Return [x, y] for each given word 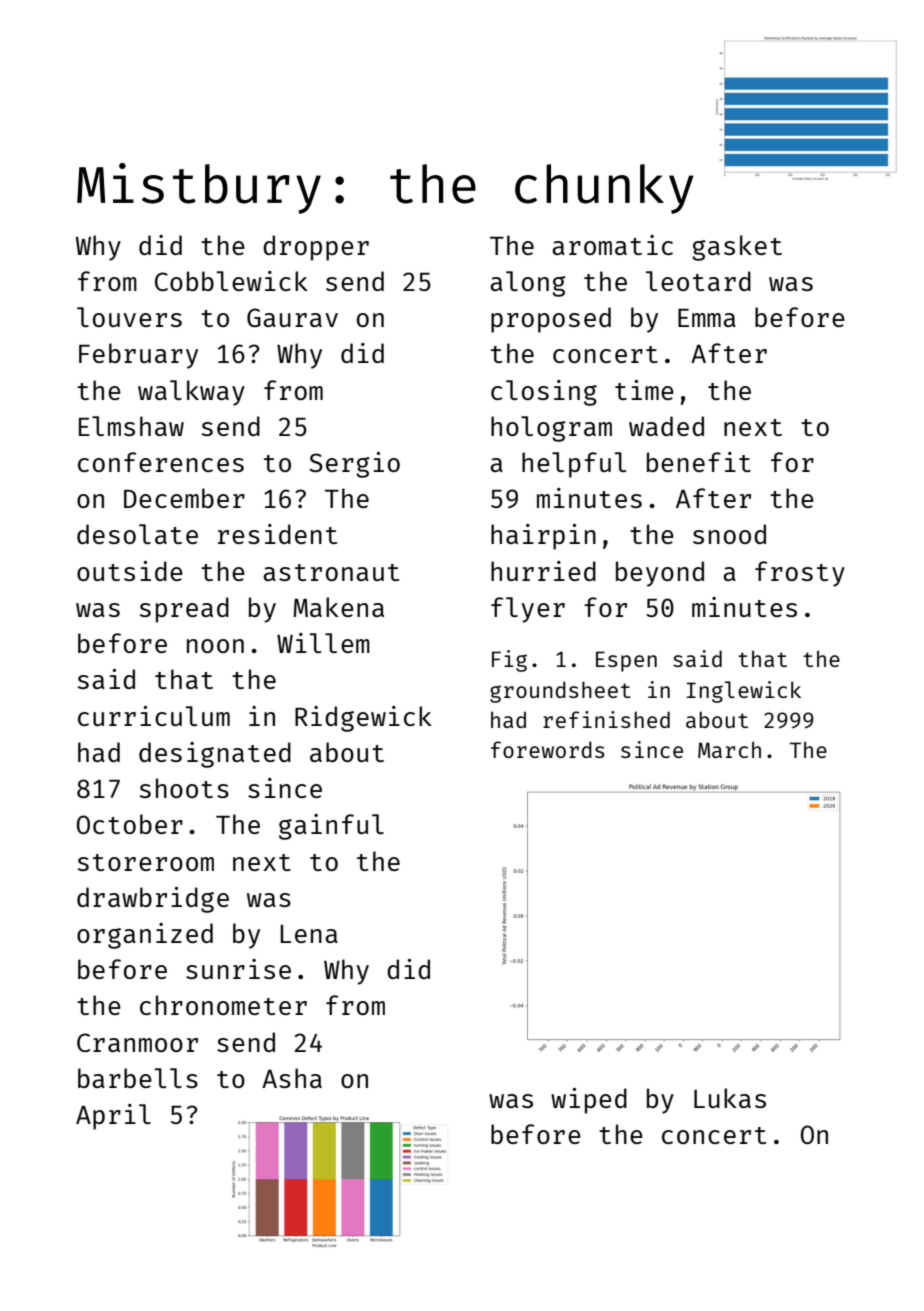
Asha [292, 1078]
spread [184, 610]
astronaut [331, 572]
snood [729, 534]
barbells [138, 1078]
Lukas [730, 1098]
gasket [737, 248]
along [528, 284]
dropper [316, 248]
